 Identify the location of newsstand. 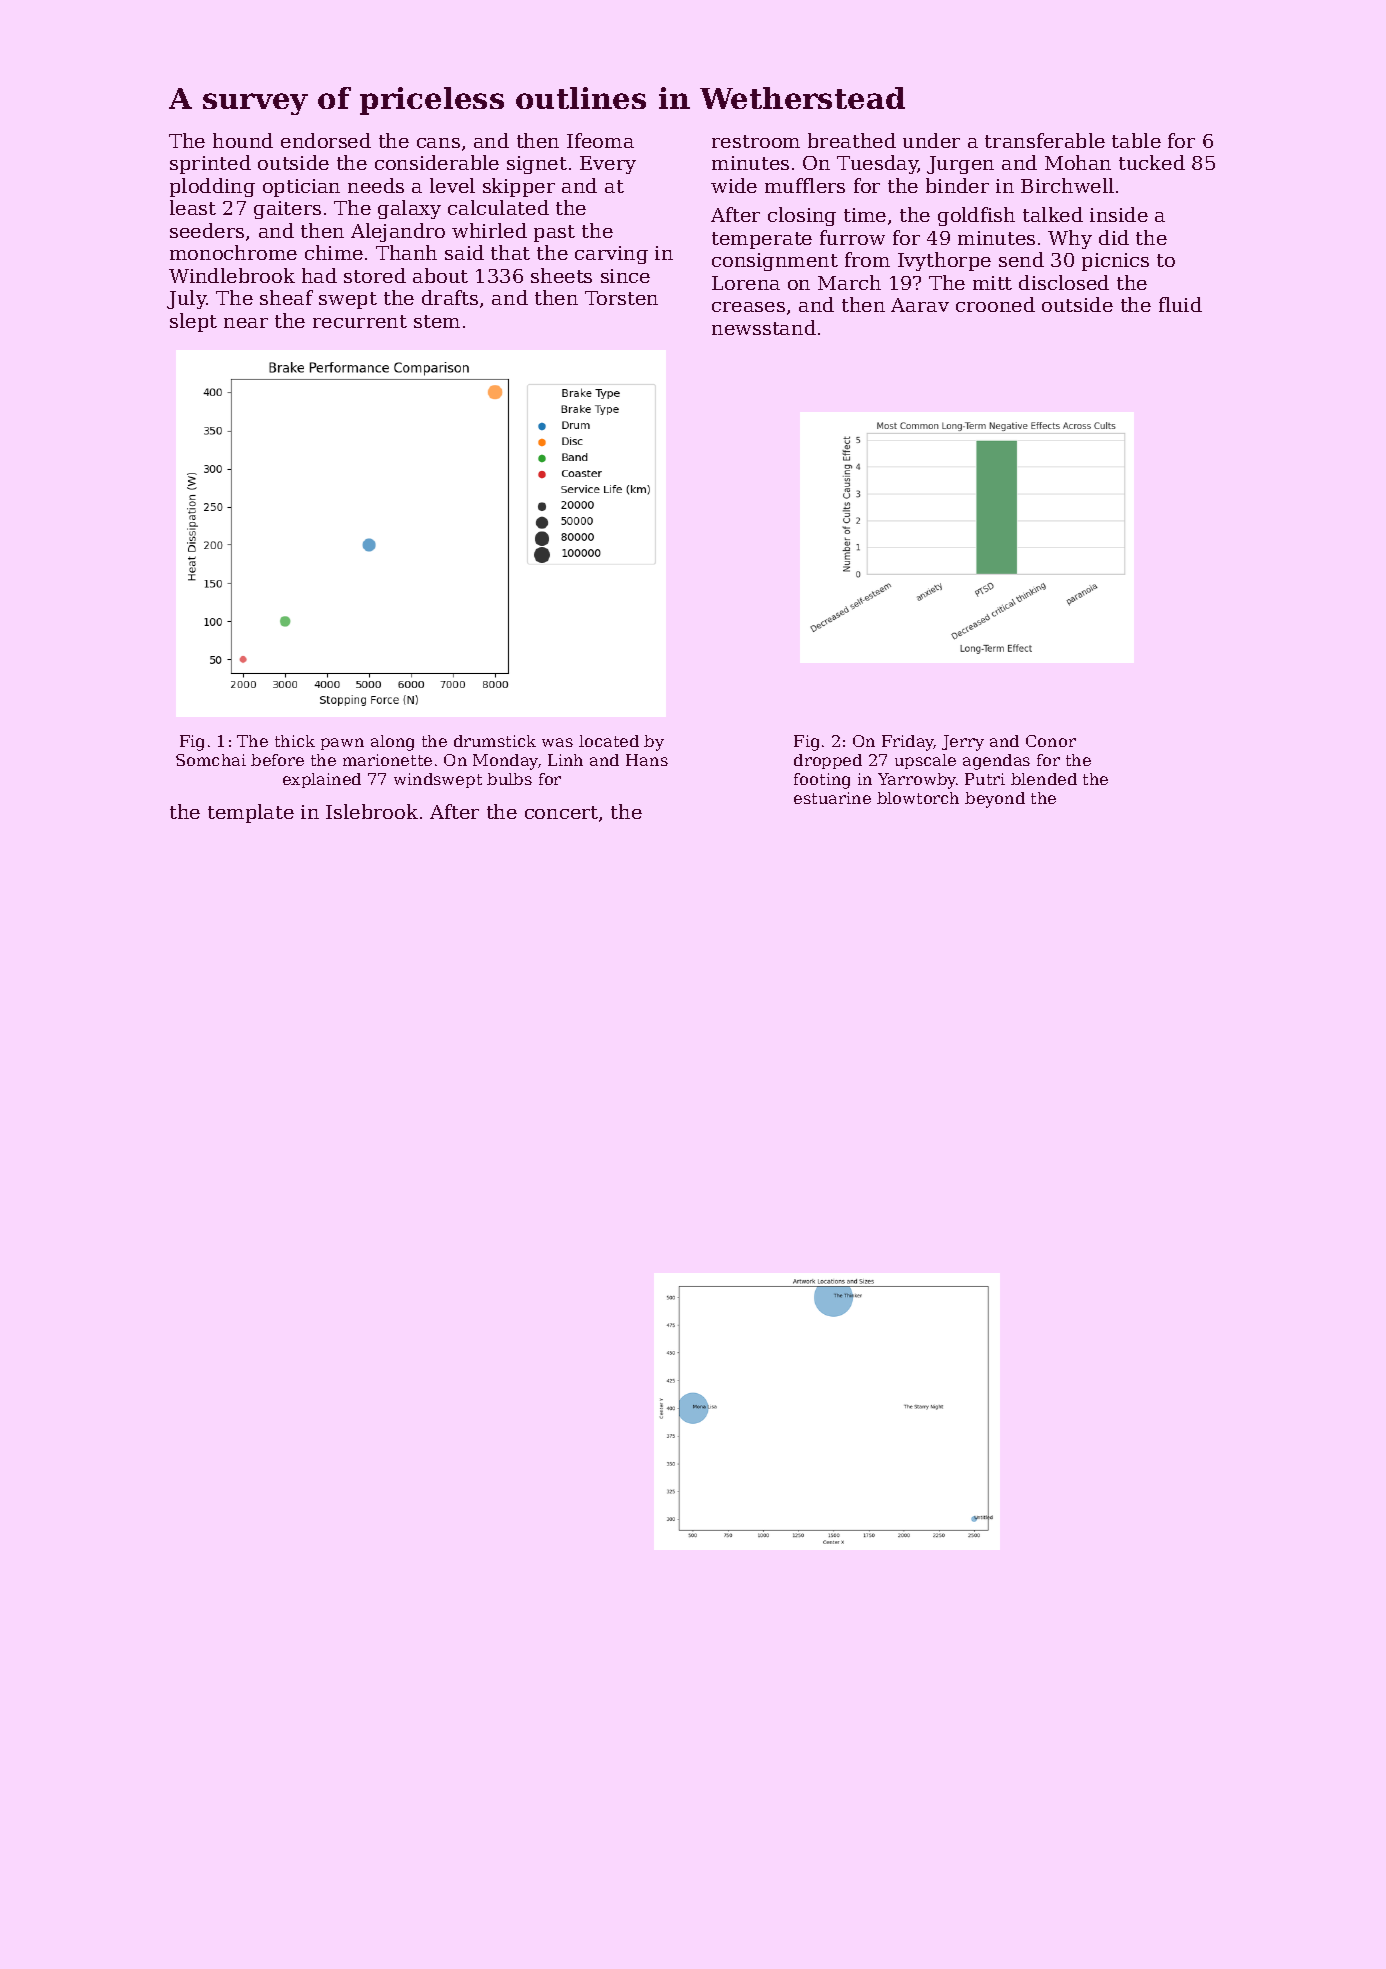
(764, 327).
